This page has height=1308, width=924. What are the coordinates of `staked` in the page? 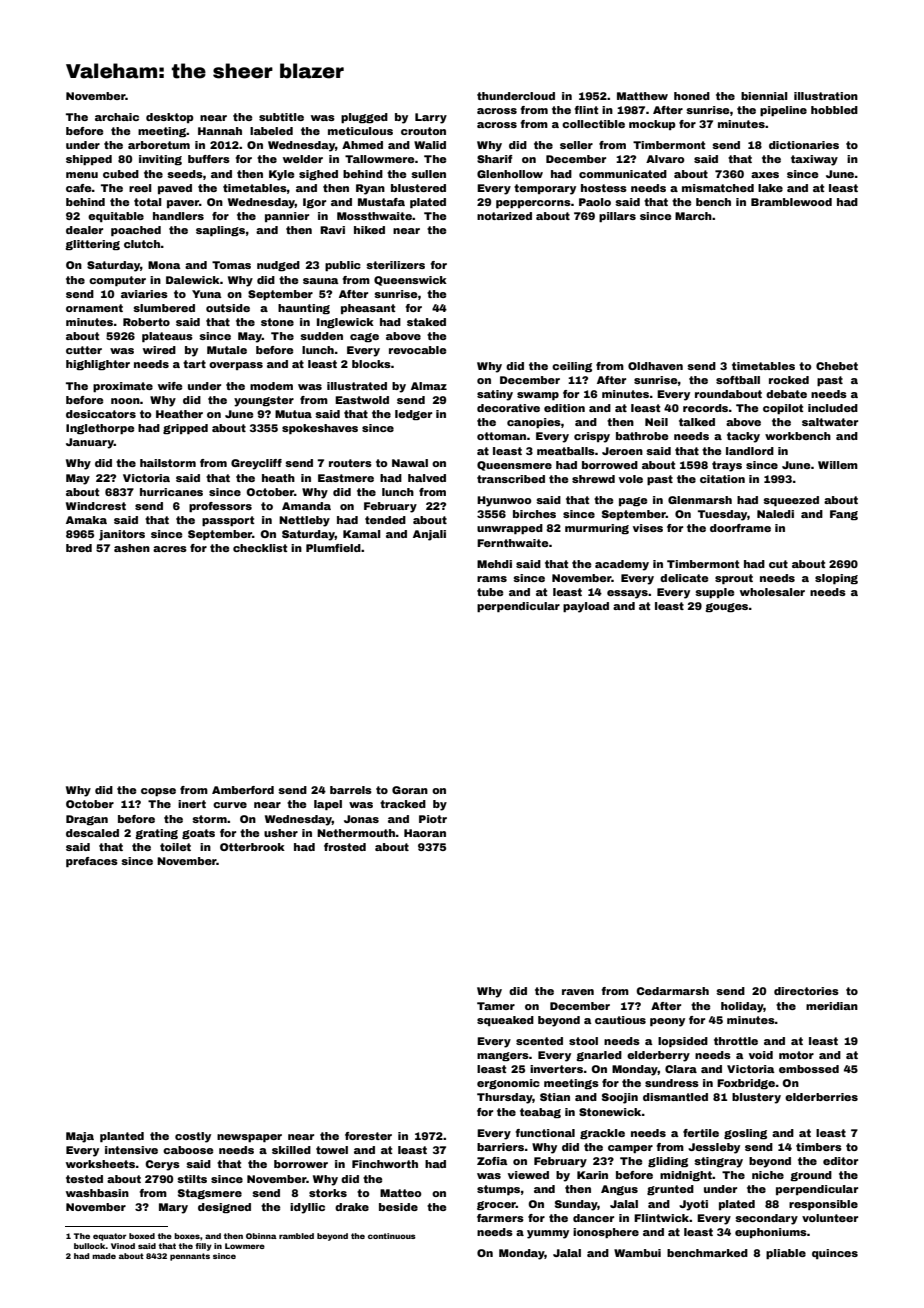 It's located at (426, 322).
